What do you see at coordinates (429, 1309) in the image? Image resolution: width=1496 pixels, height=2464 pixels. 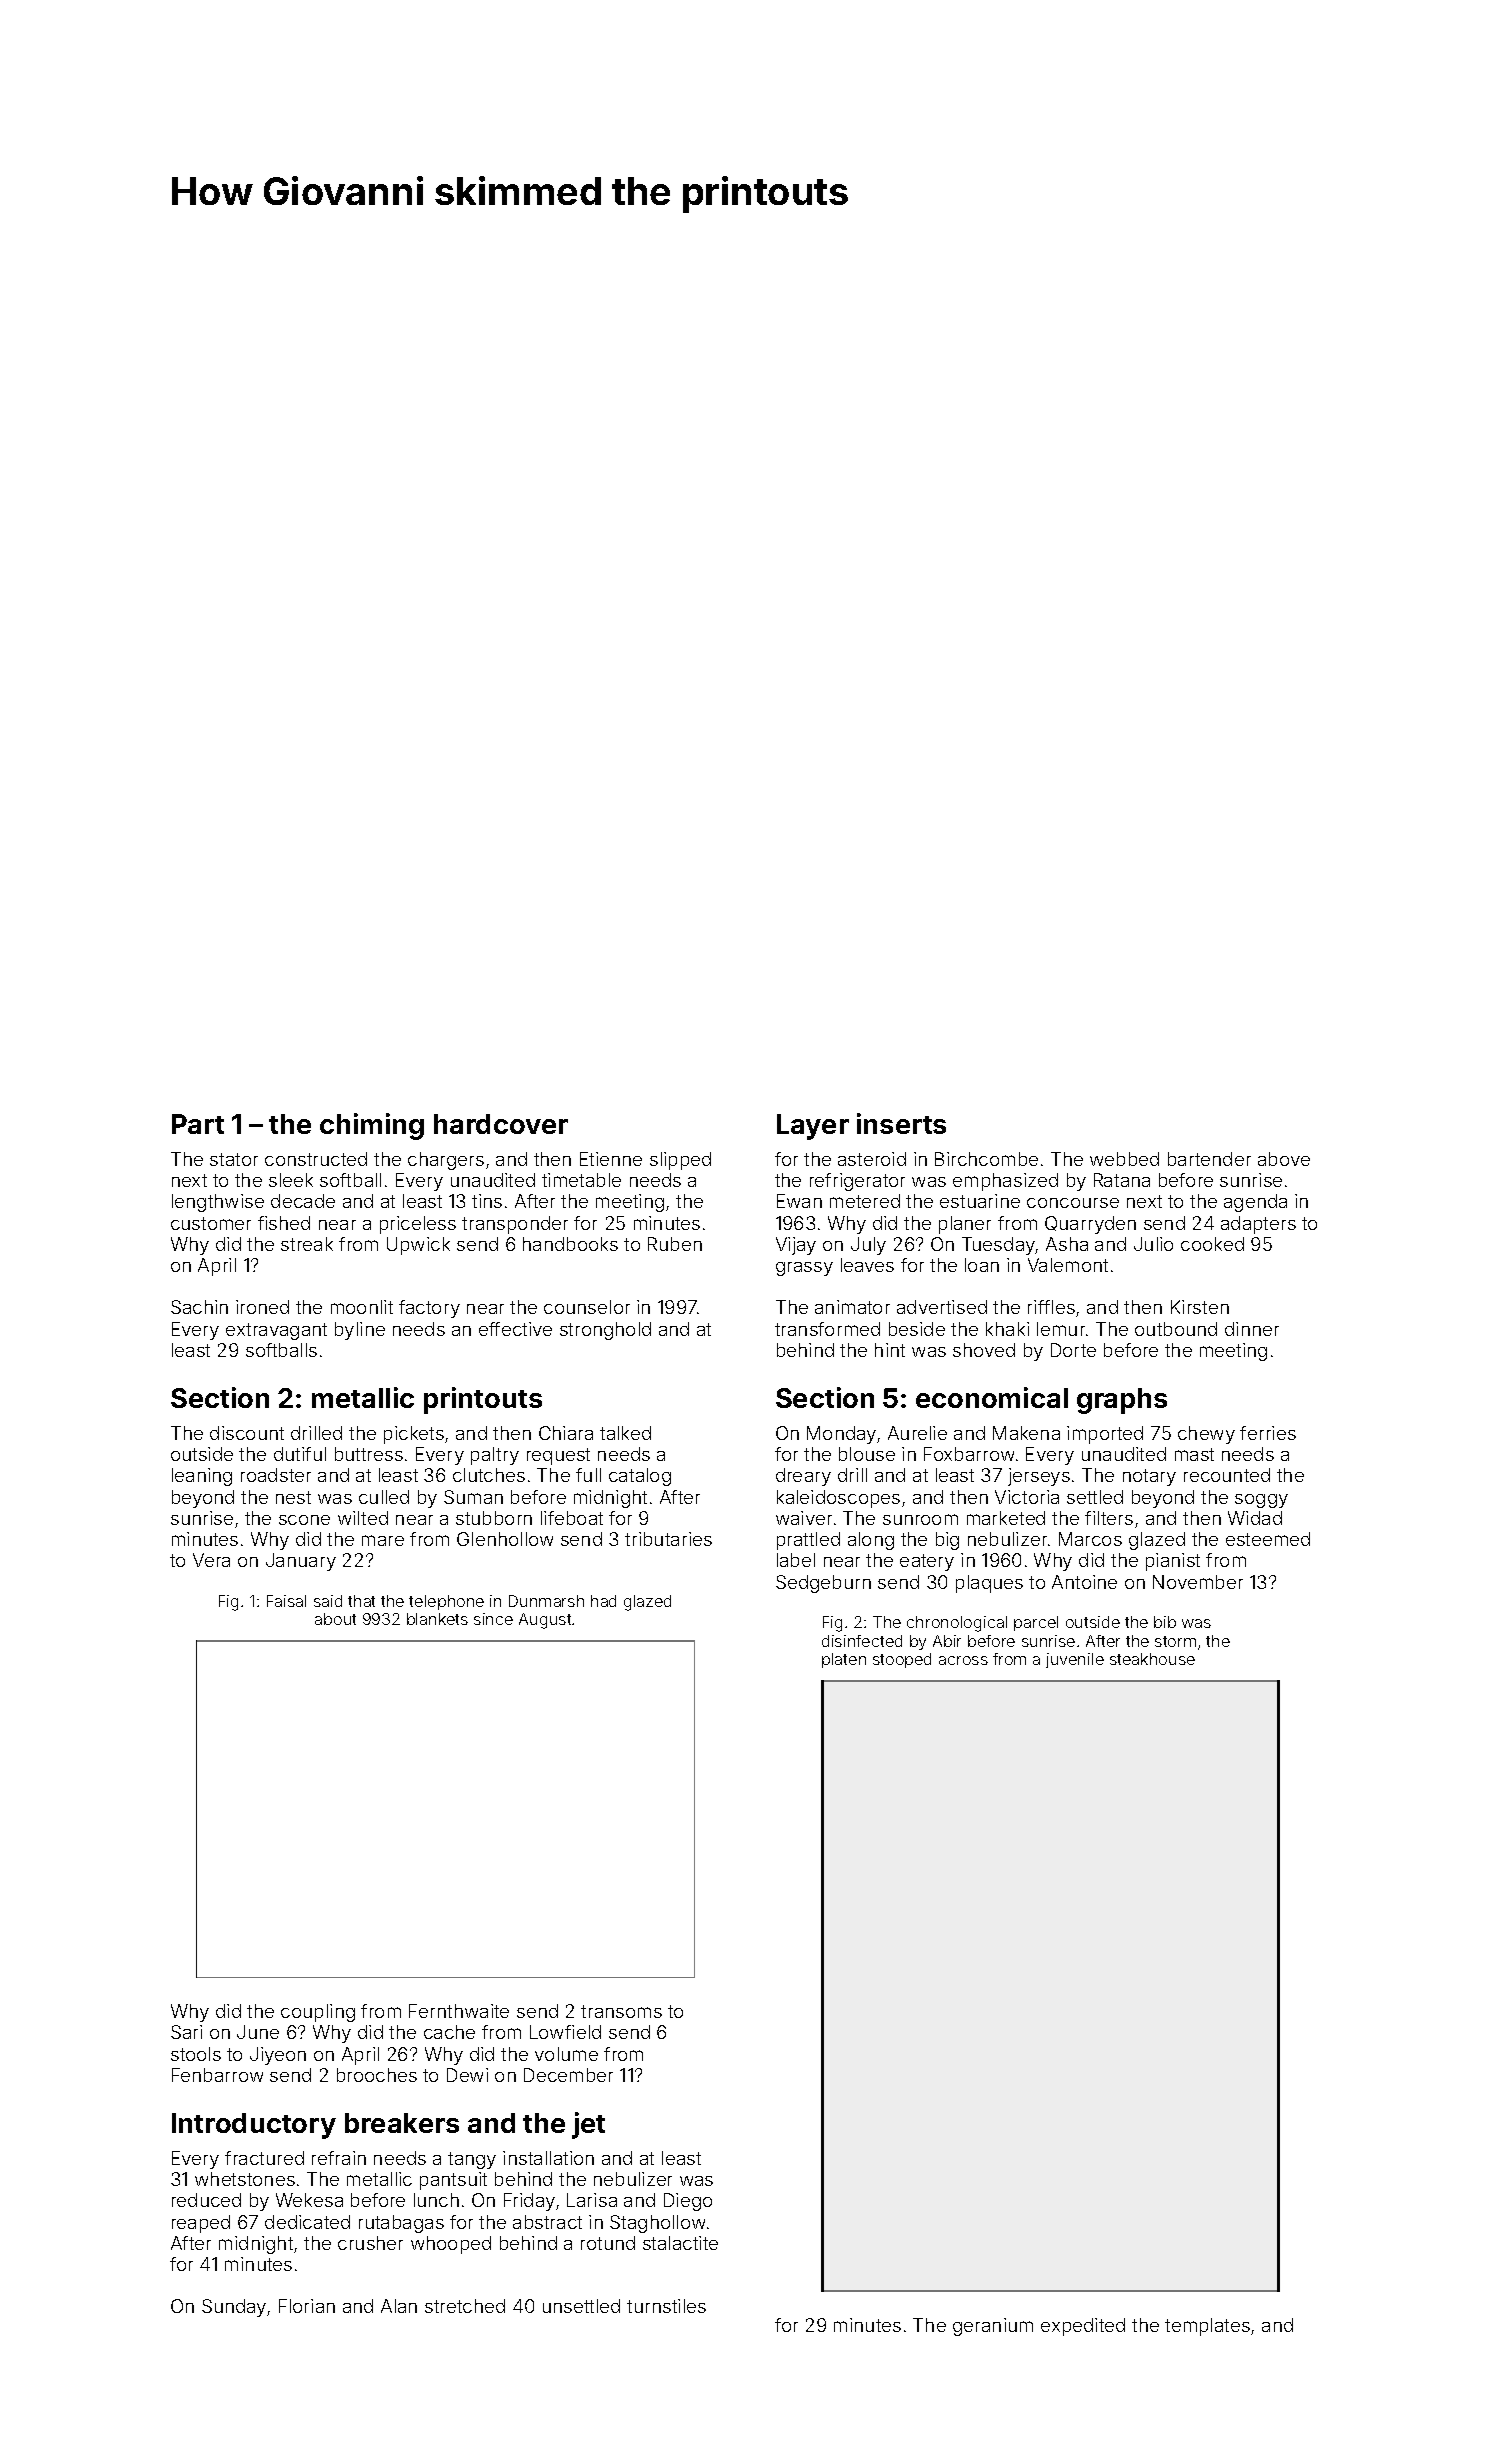 I see `factory` at bounding box center [429, 1309].
